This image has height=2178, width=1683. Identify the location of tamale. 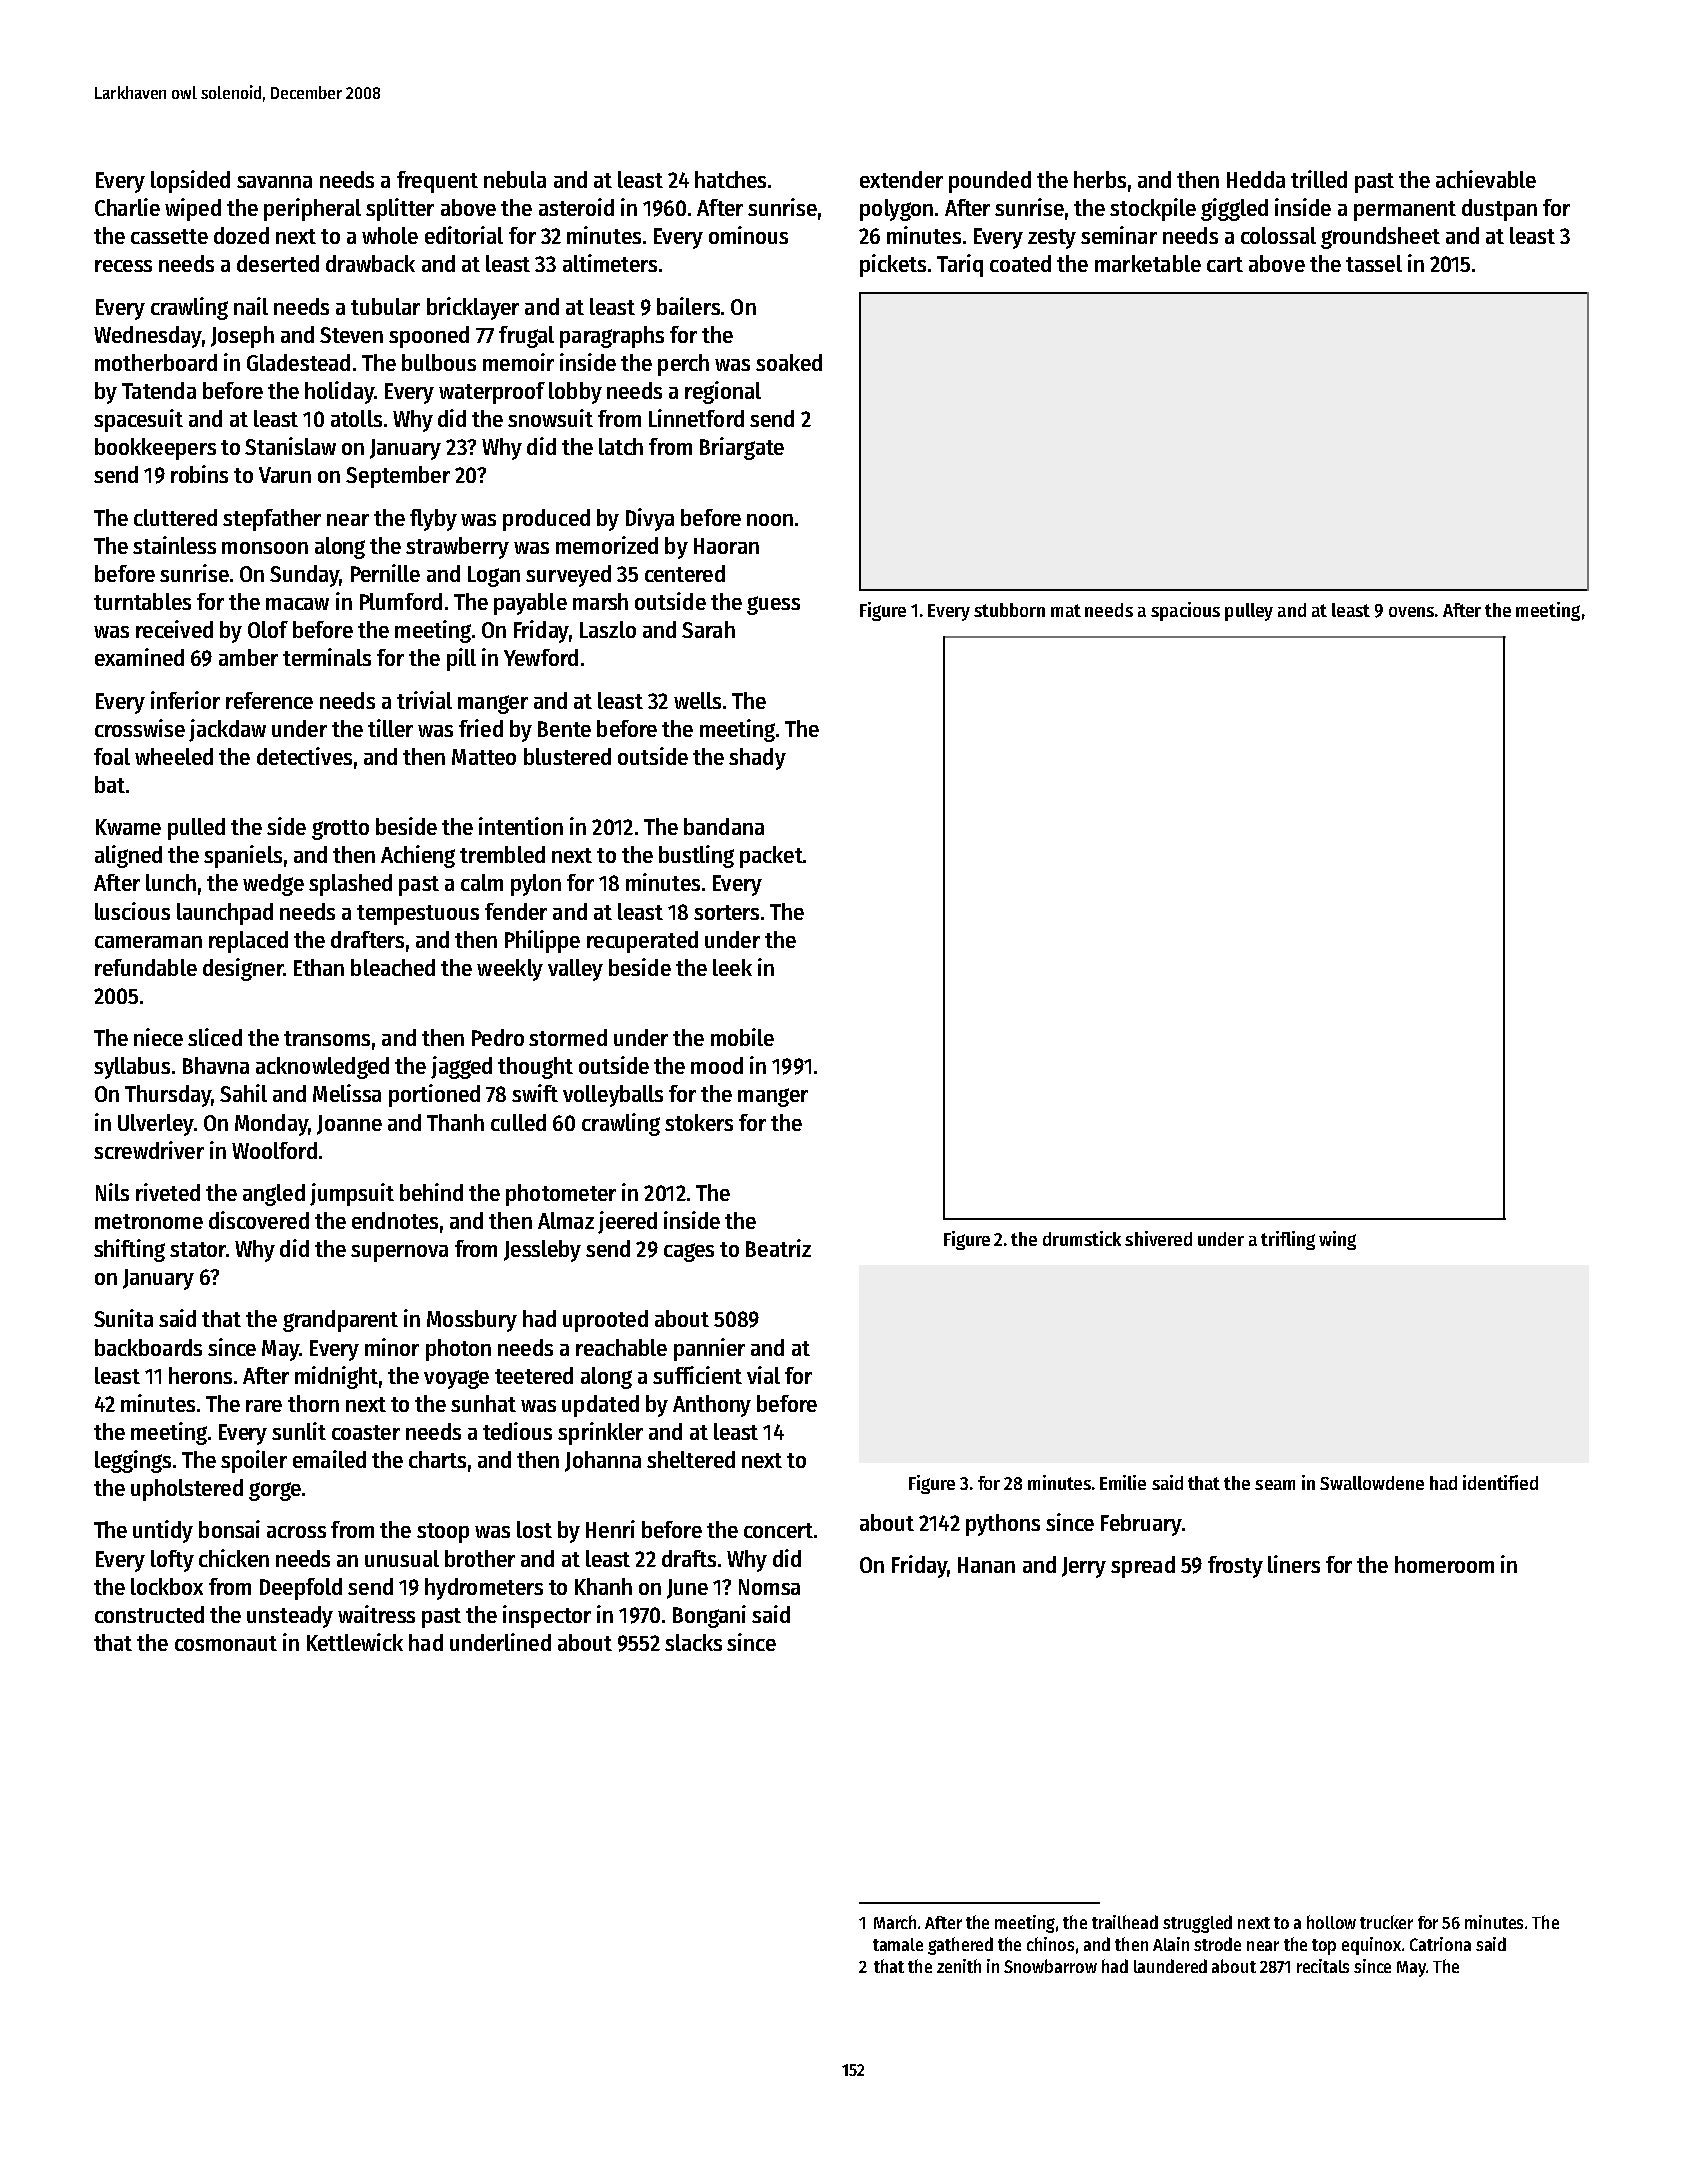
(898, 1944).
